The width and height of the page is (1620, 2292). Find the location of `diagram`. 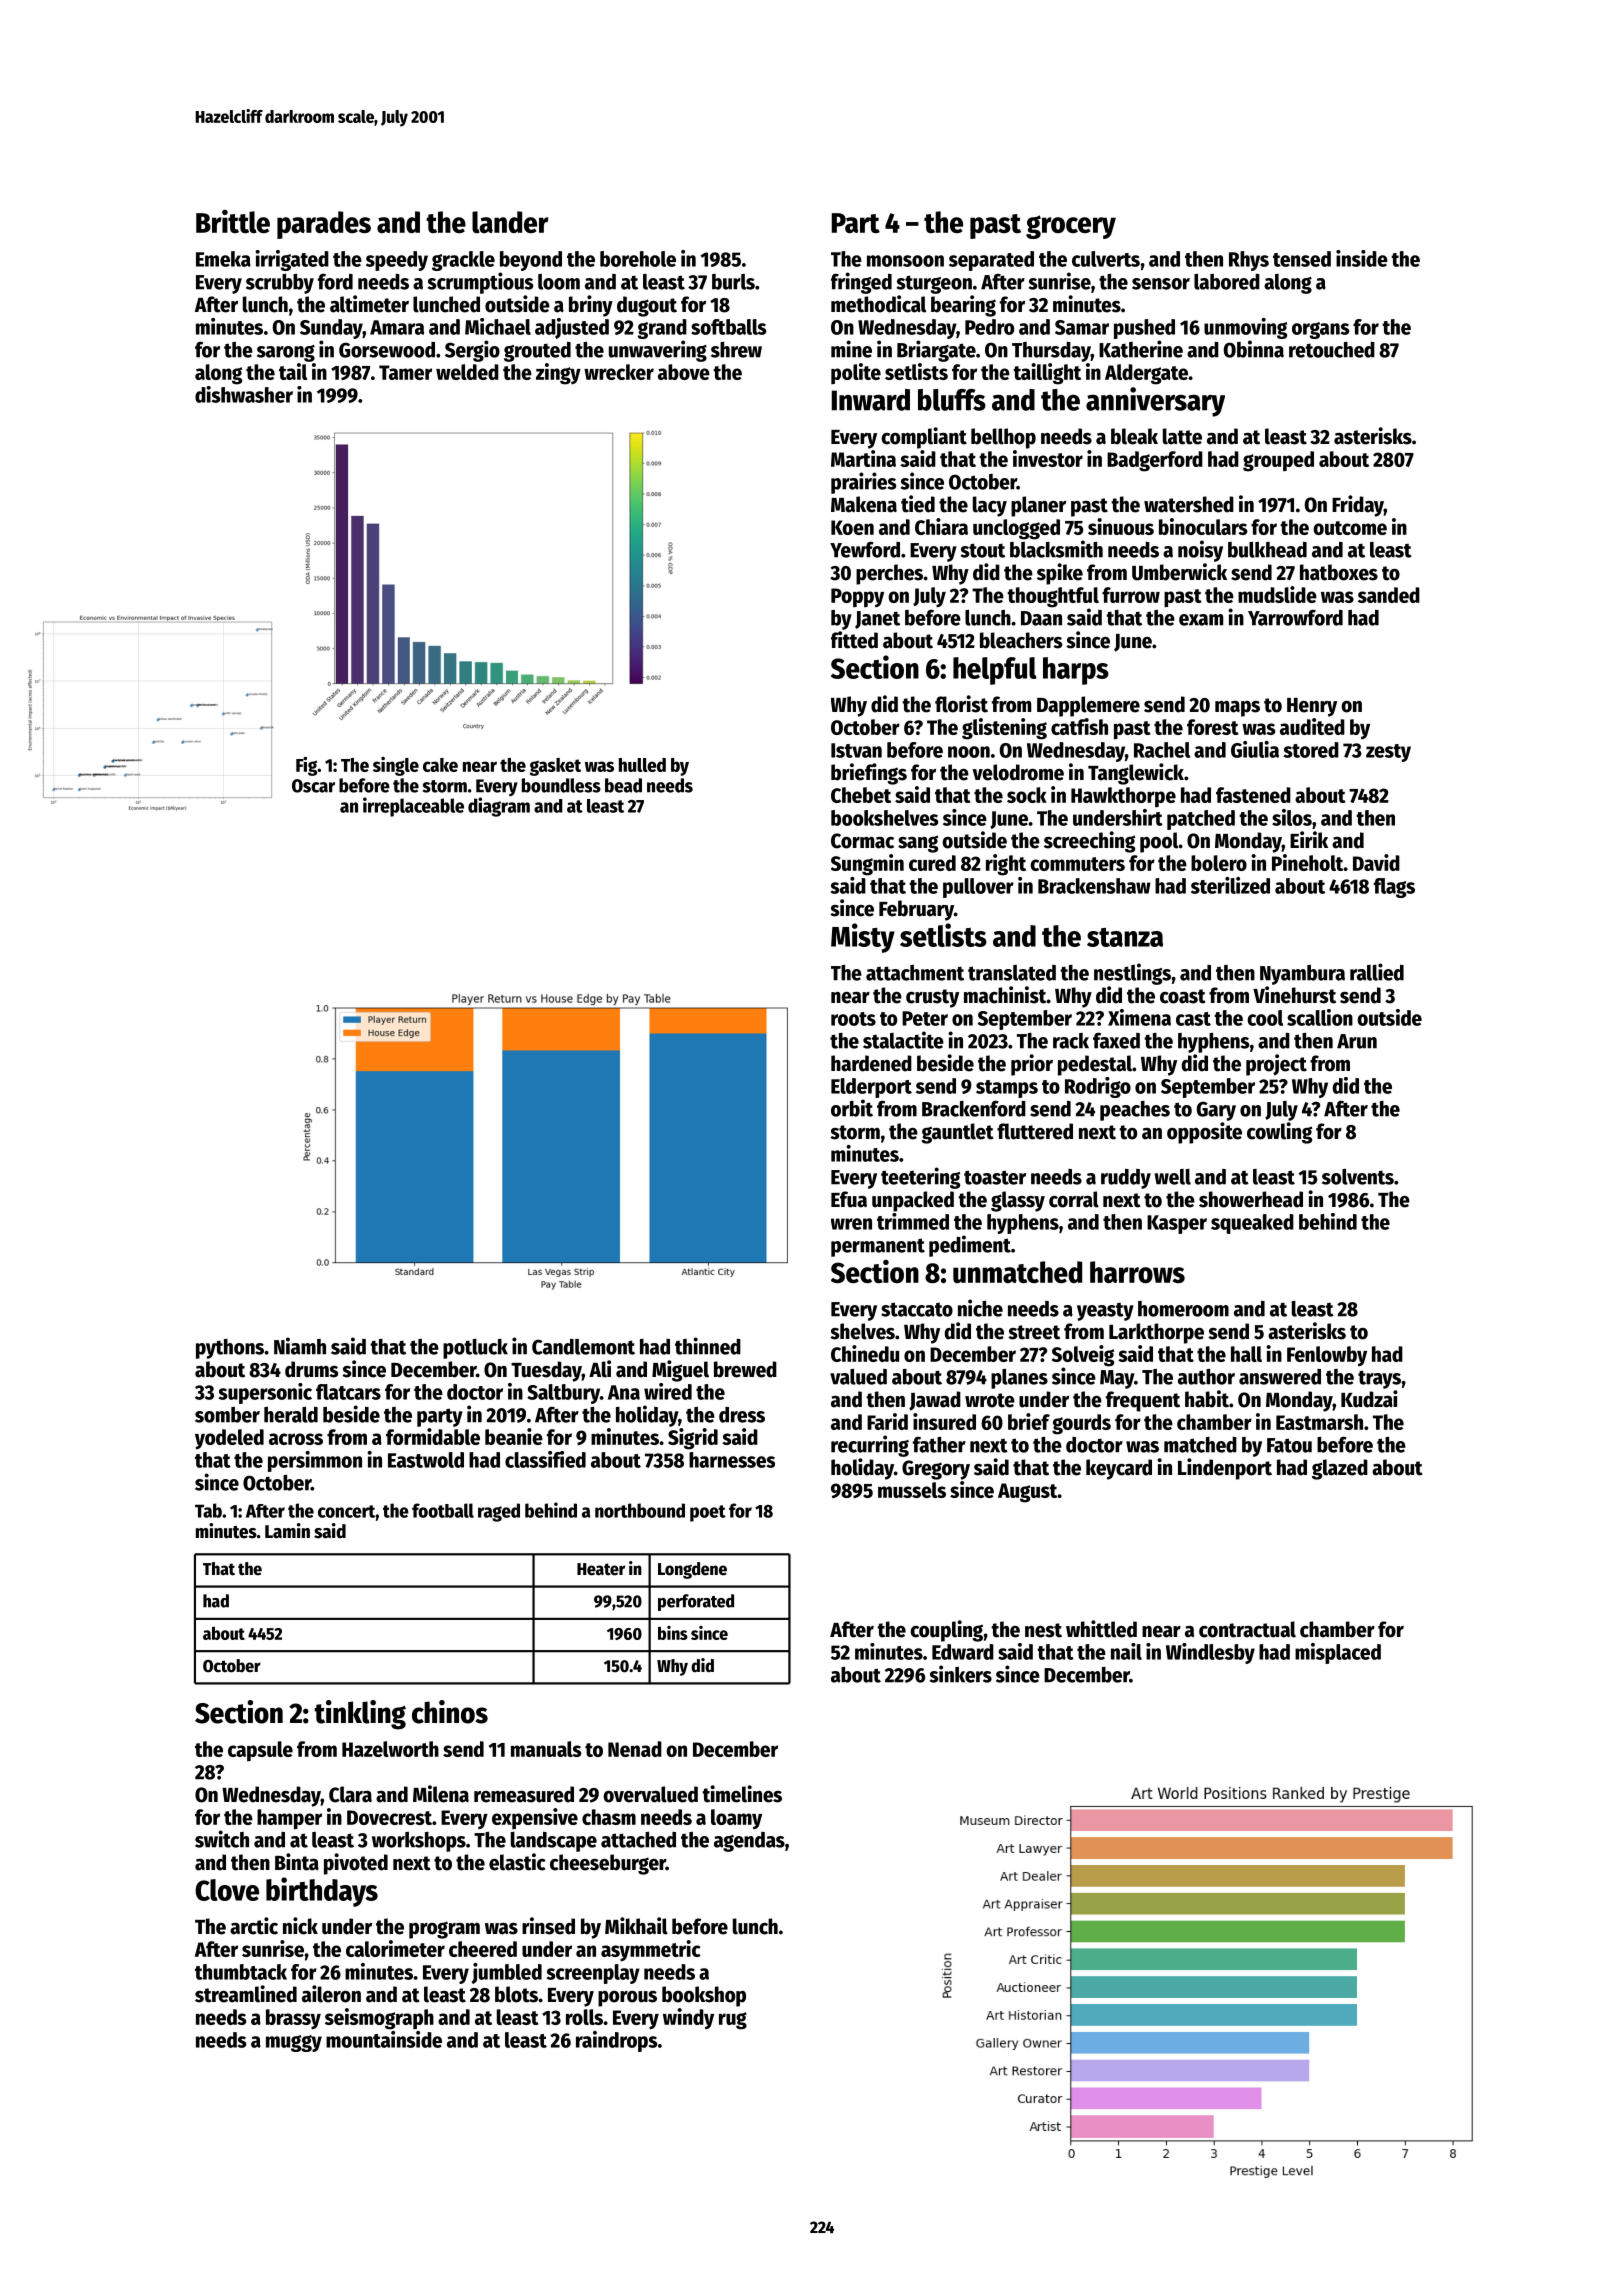

diagram is located at coordinates (499, 807).
